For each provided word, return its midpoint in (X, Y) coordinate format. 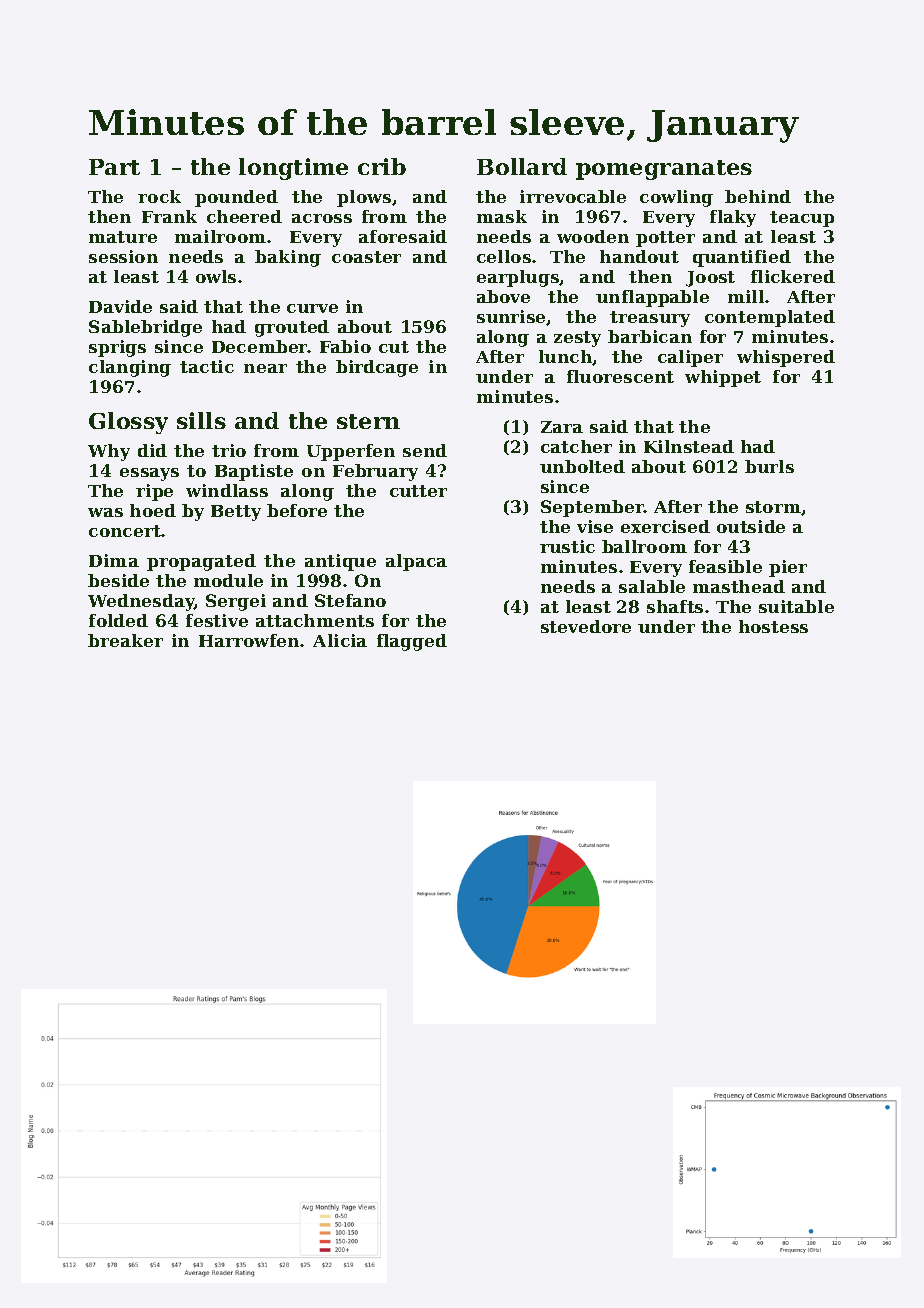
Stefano (350, 600)
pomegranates (664, 170)
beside (118, 580)
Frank (169, 216)
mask (502, 216)
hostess (773, 626)
